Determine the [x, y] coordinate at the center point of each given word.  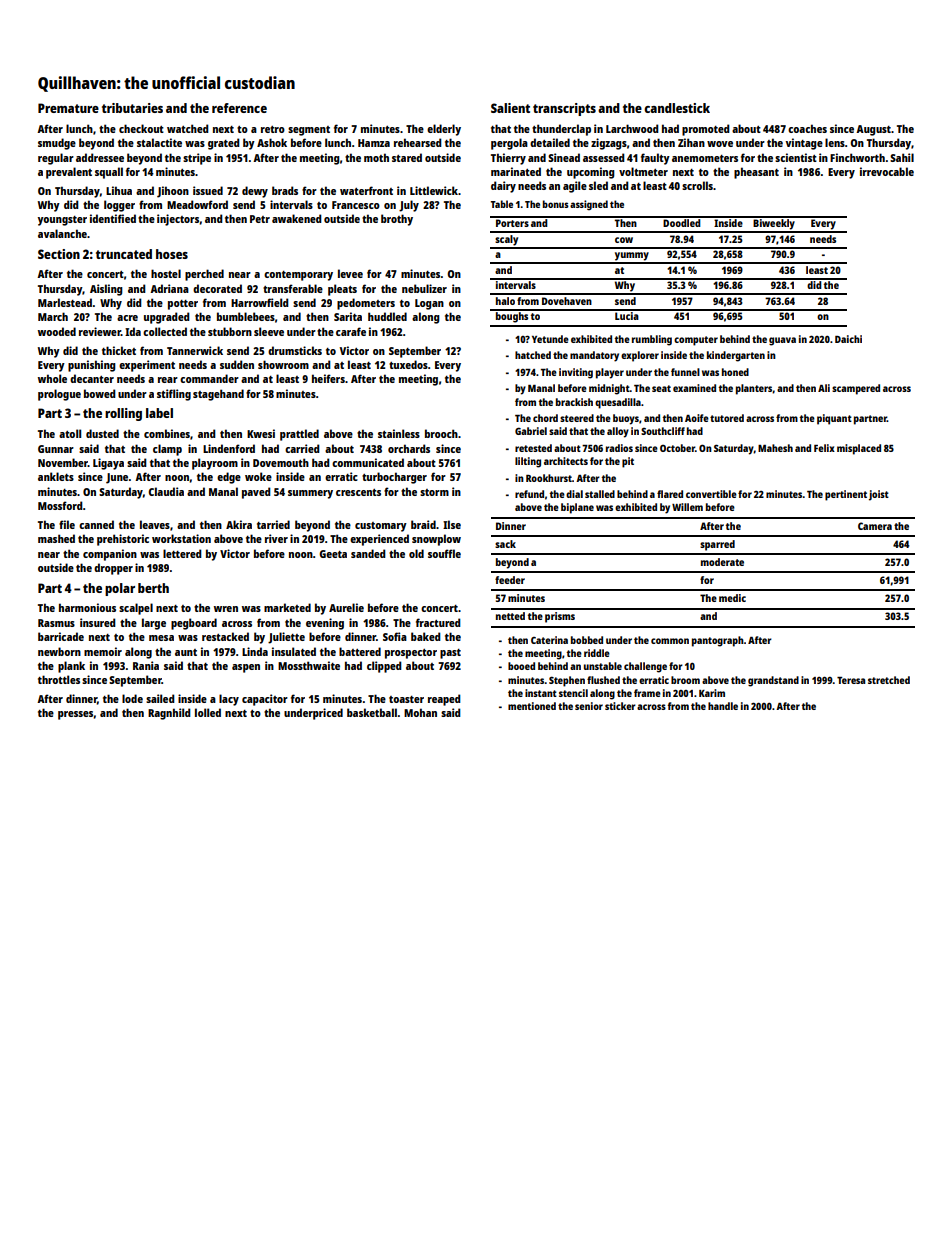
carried [302, 448]
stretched [889, 680]
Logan [429, 304]
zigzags [609, 144]
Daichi [848, 339]
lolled [208, 712]
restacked [225, 636]
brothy [397, 220]
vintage [804, 144]
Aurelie [346, 607]
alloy [618, 432]
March [53, 316]
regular [56, 159]
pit [628, 462]
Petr [260, 219]
